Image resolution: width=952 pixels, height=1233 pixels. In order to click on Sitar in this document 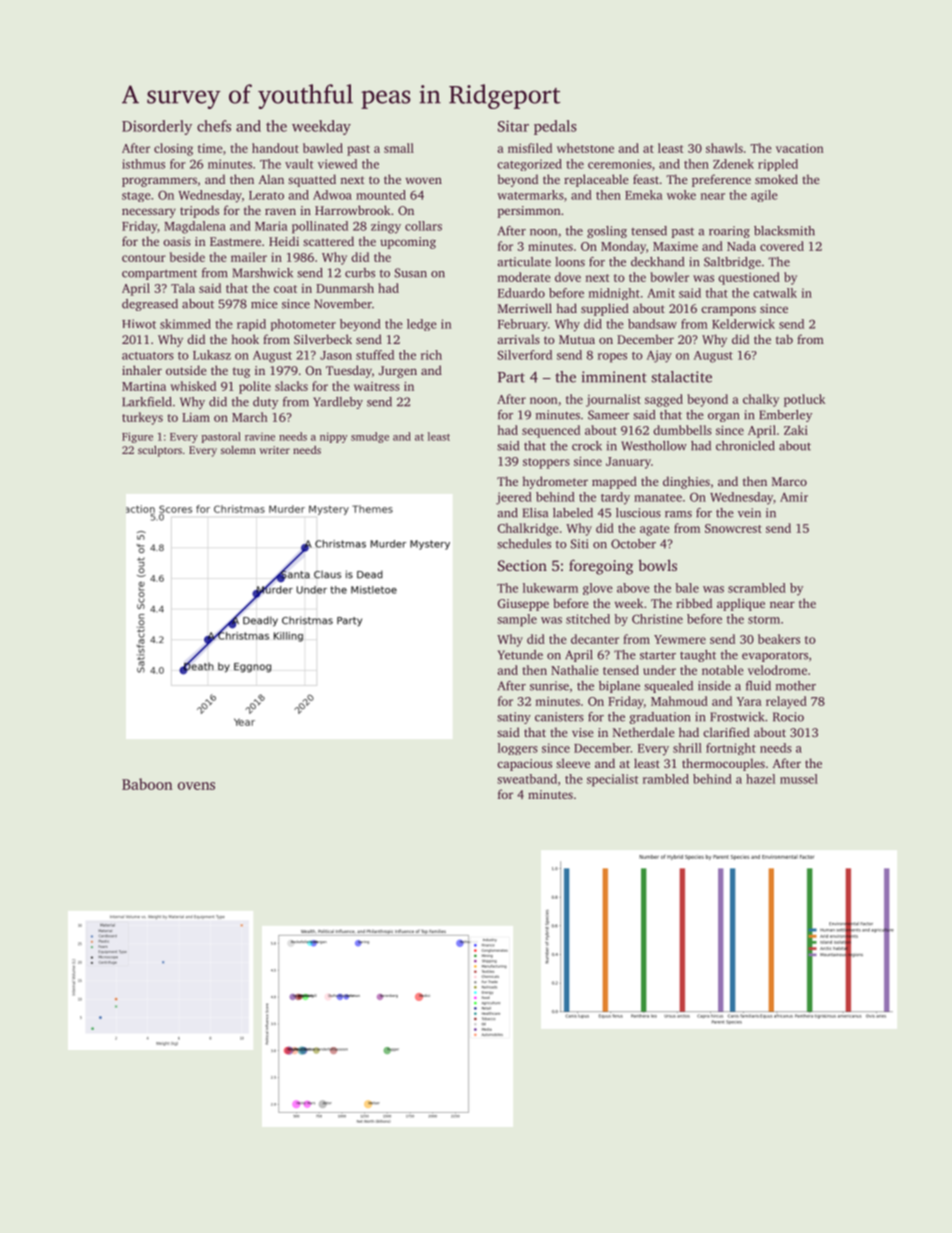, I will do `click(513, 126)`.
